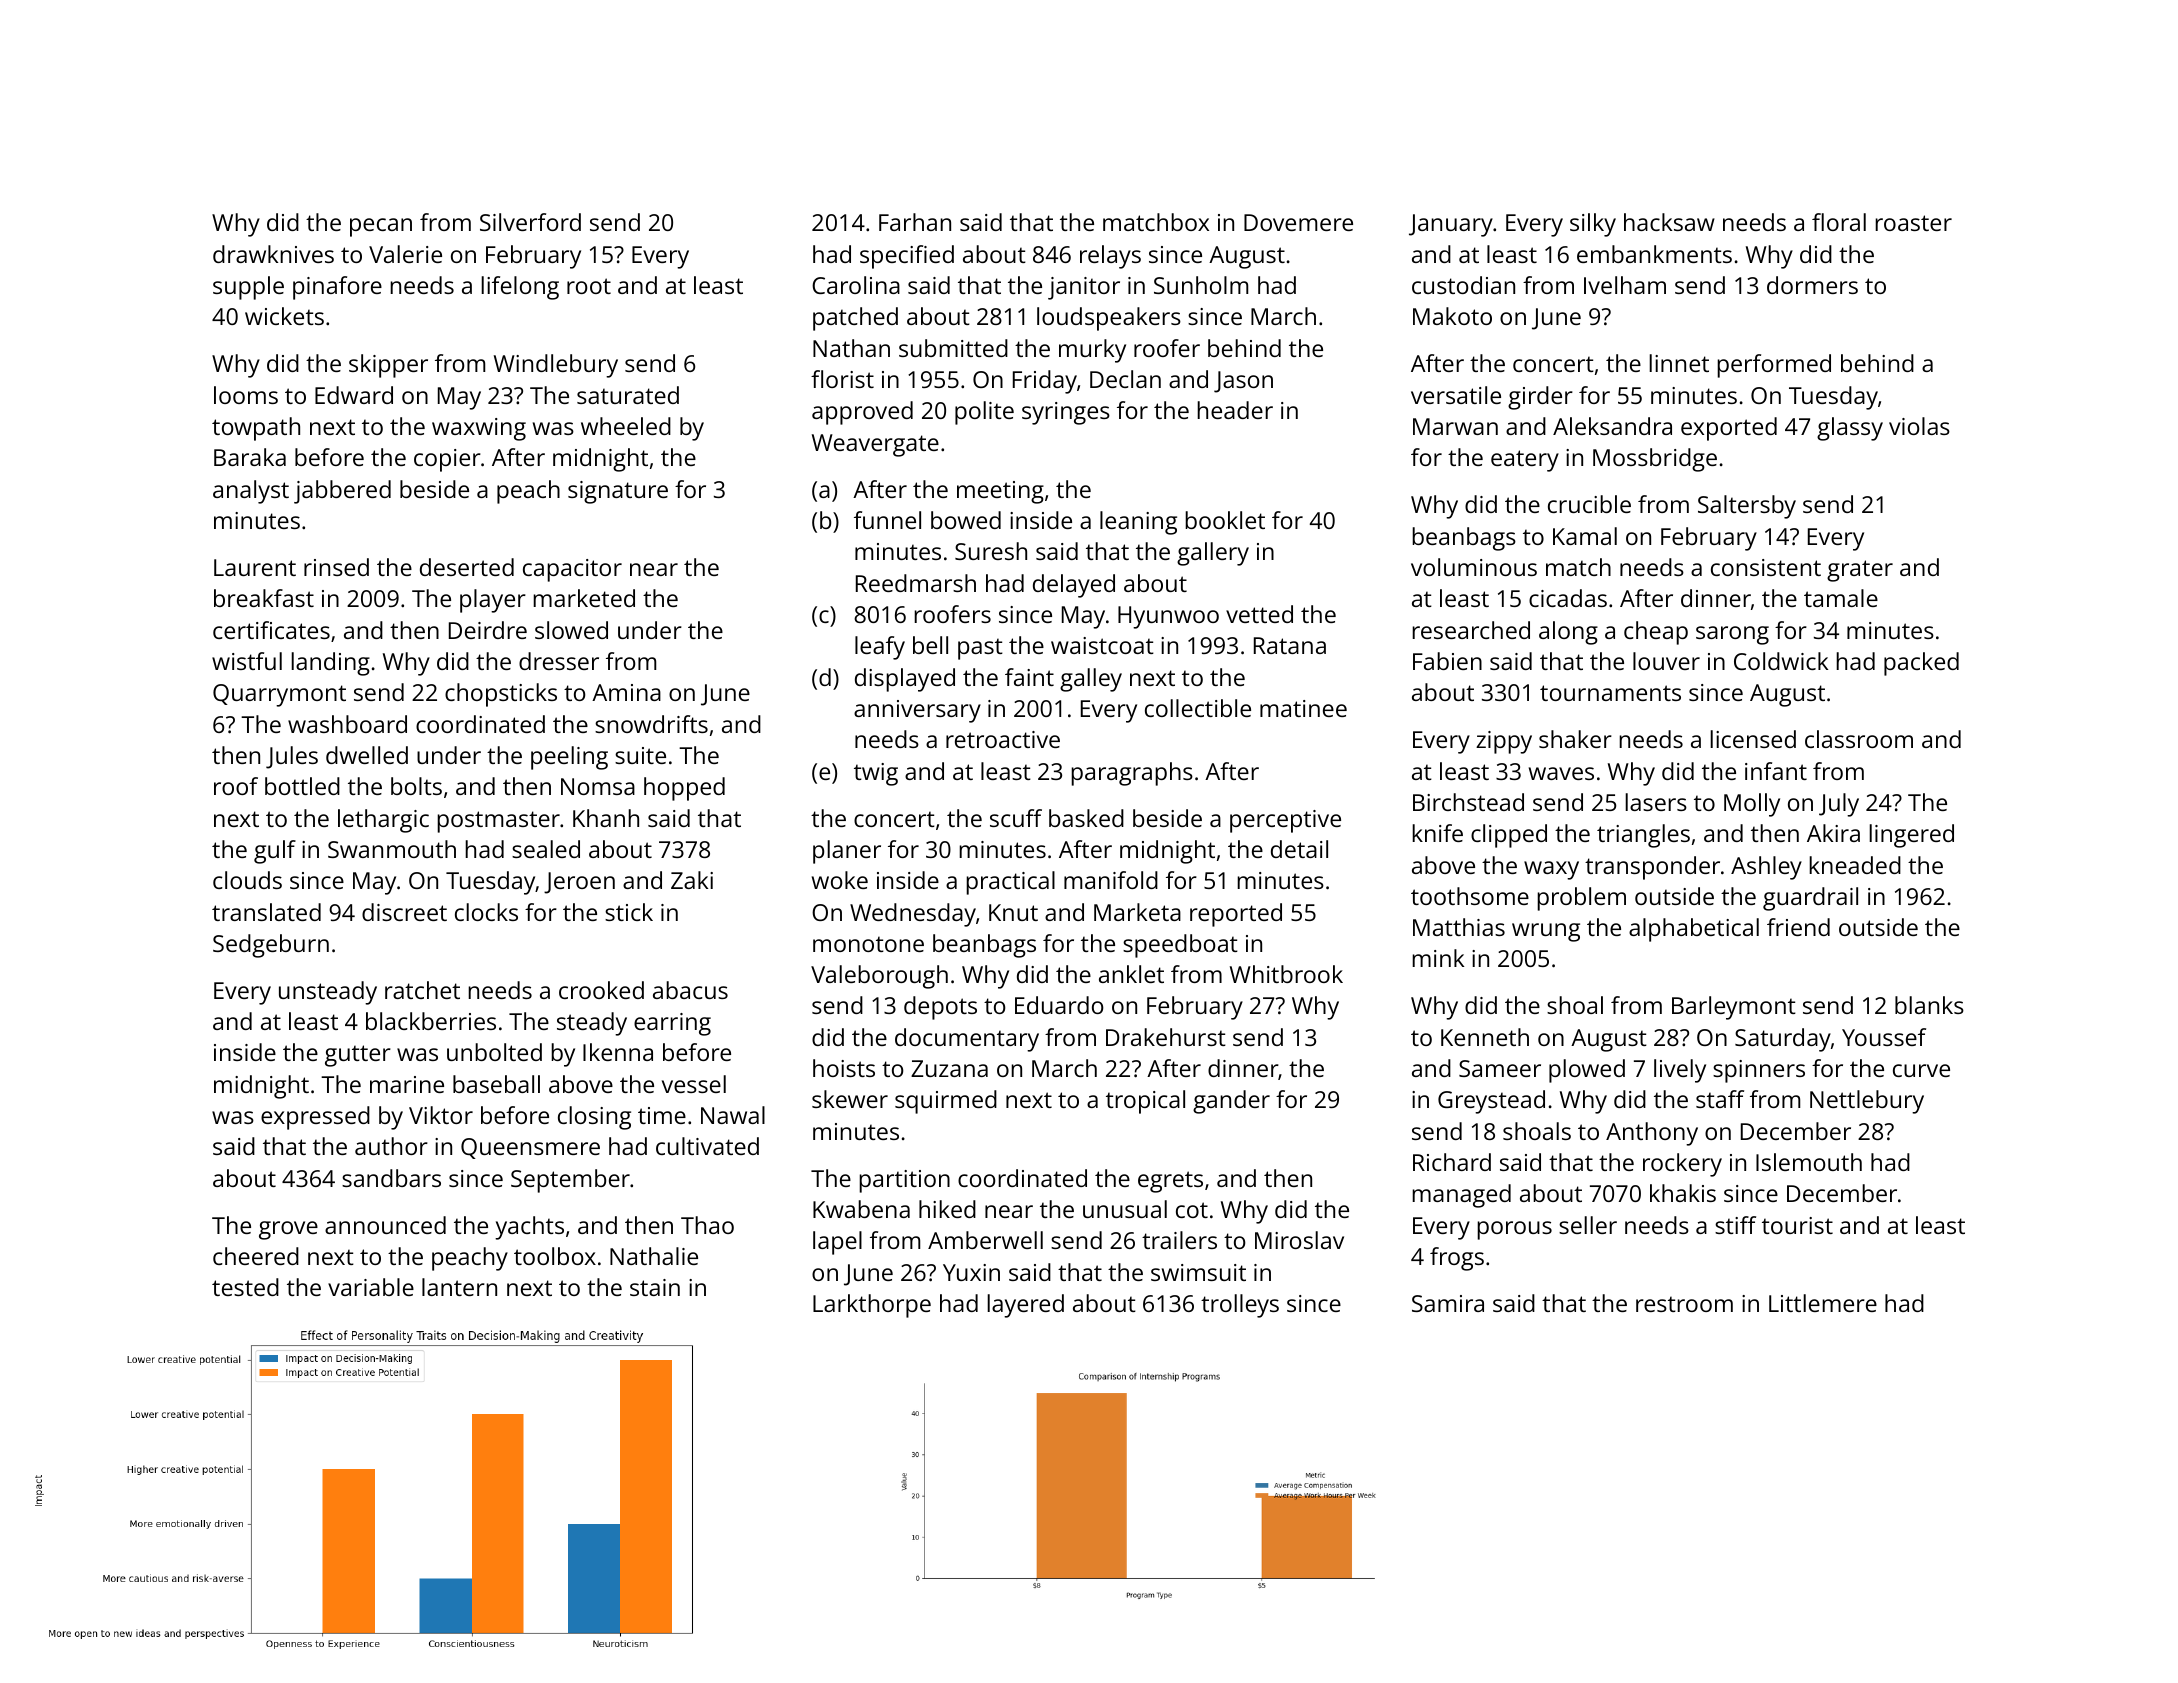 The height and width of the image is (1683, 2178). Describe the element at coordinates (847, 852) in the image. I see `planer` at that location.
